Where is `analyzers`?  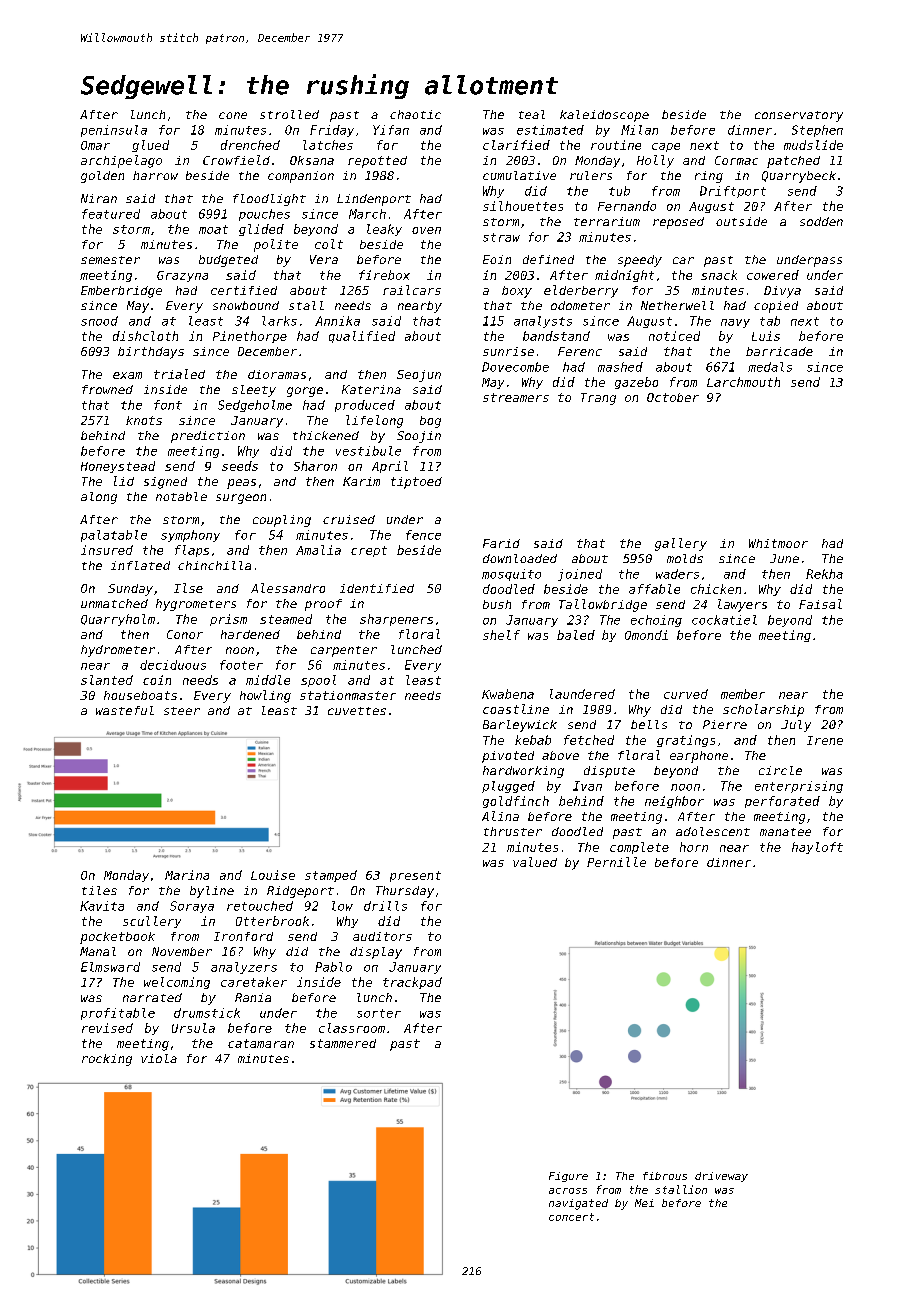
analyzers is located at coordinates (244, 968).
